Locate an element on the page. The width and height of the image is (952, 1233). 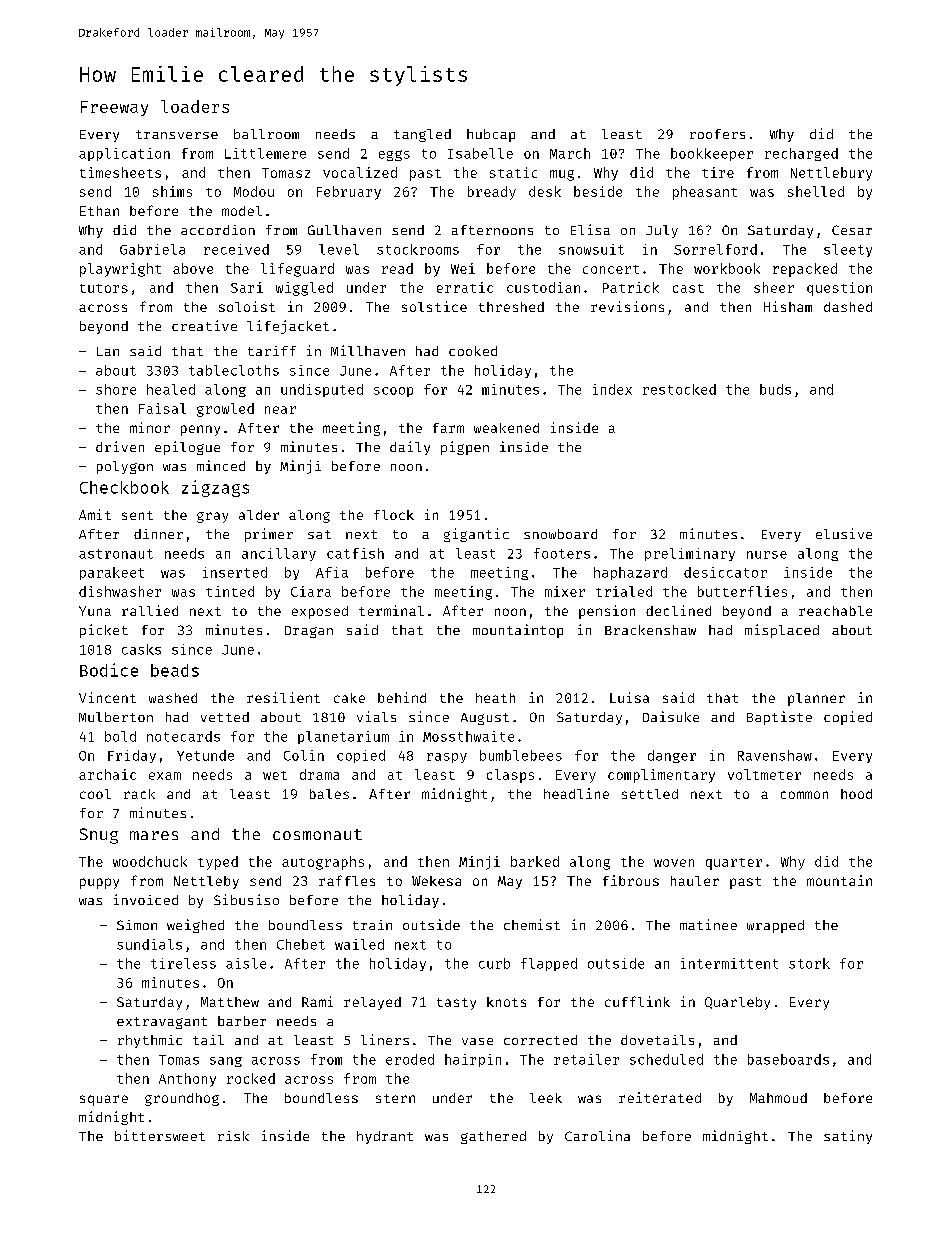
resilient is located at coordinates (283, 697).
